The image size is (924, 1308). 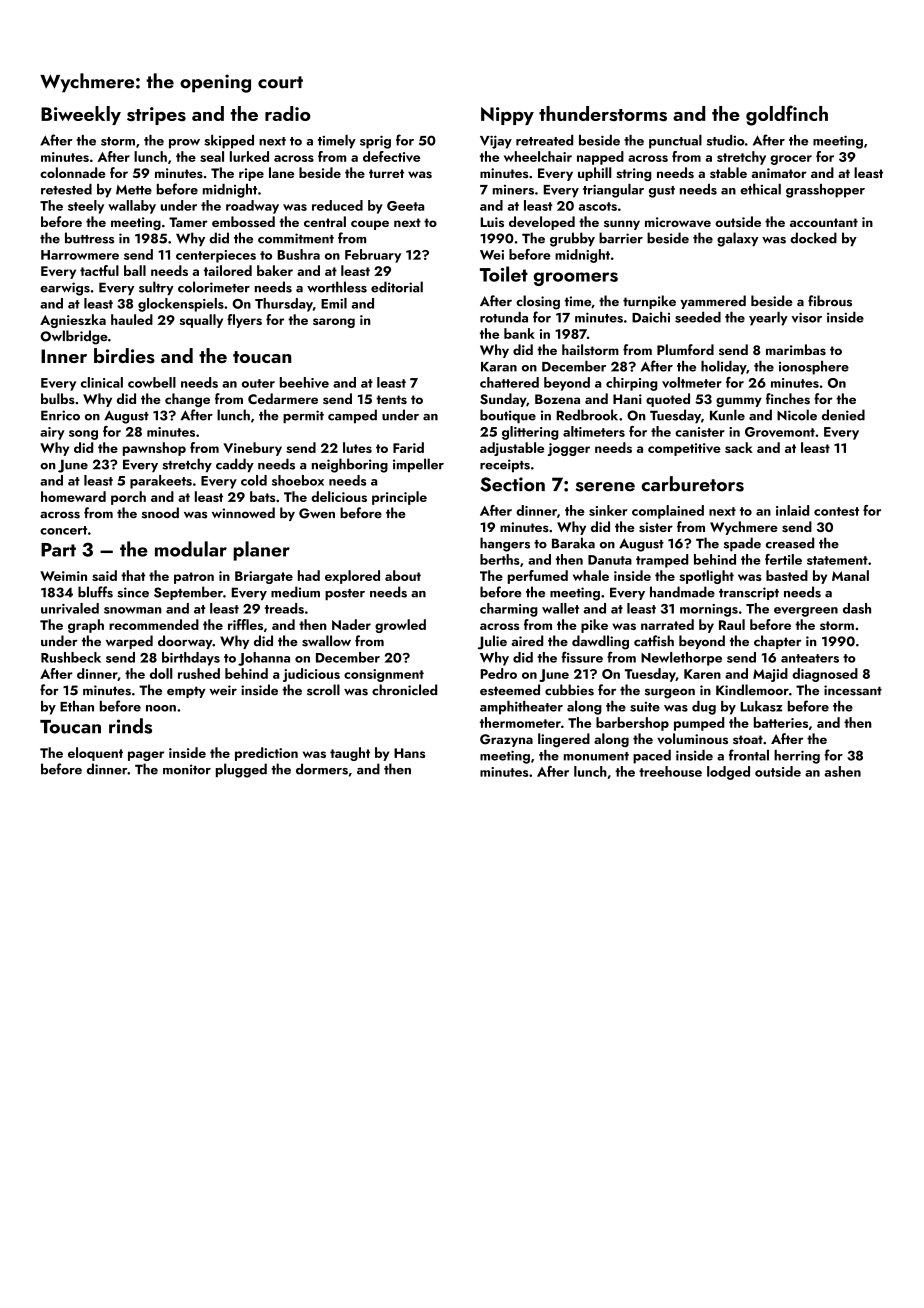 What do you see at coordinates (787, 115) in the screenshot?
I see `goldfinch` at bounding box center [787, 115].
